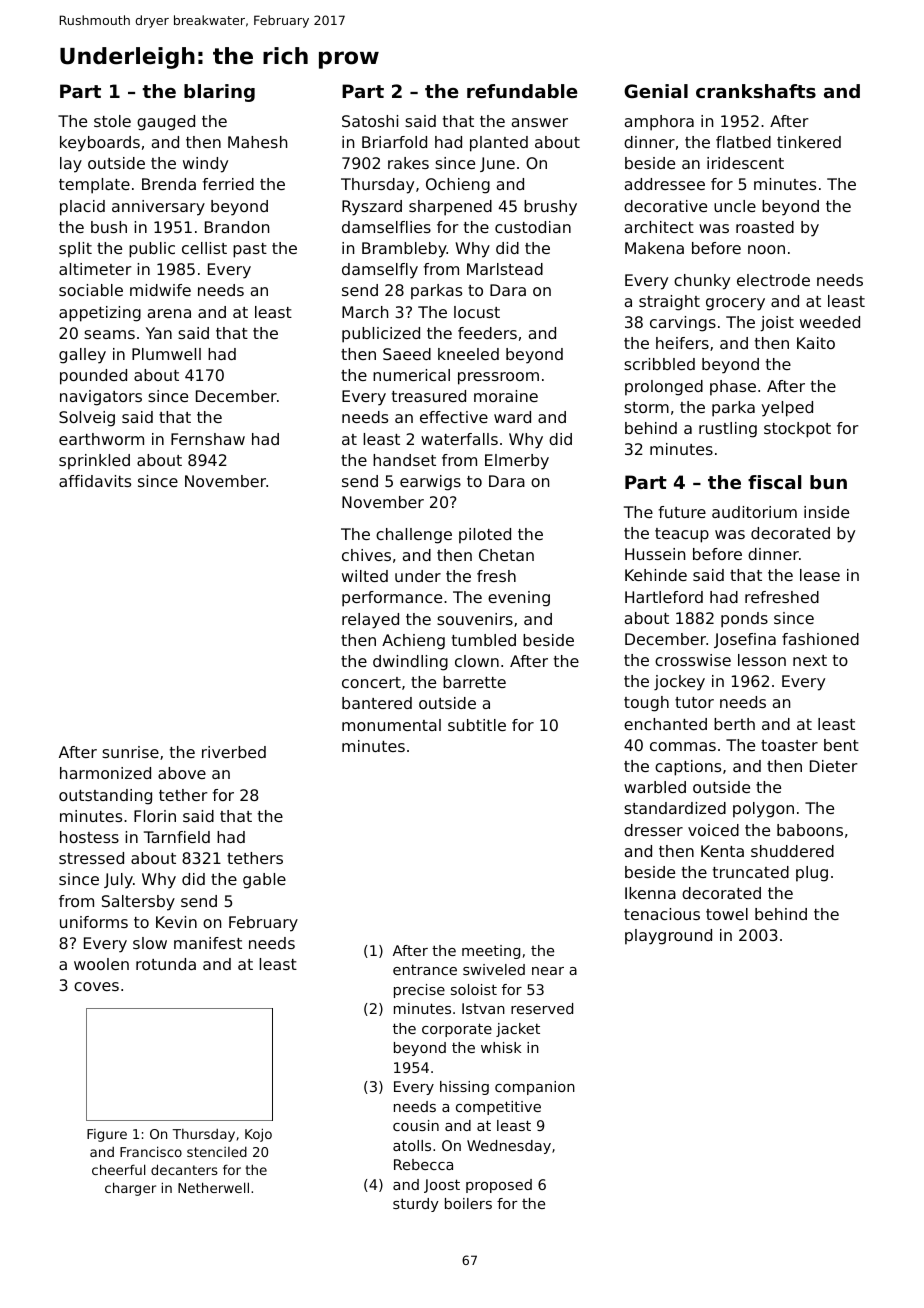  What do you see at coordinates (522, 91) in the screenshot?
I see `refundable` at bounding box center [522, 91].
